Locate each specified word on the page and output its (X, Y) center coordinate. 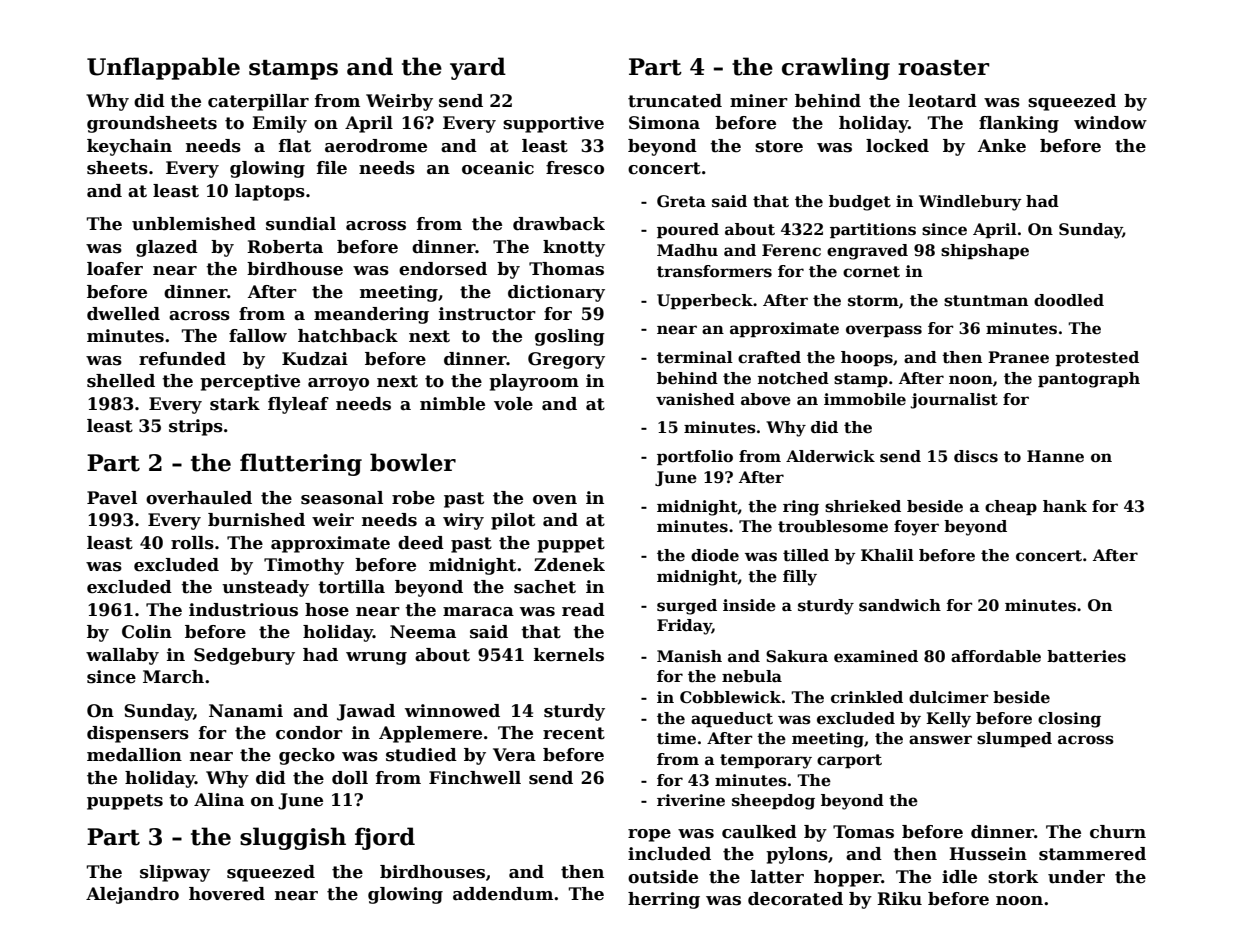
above (766, 399)
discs (976, 456)
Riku (899, 899)
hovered (227, 894)
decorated (795, 899)
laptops (270, 192)
